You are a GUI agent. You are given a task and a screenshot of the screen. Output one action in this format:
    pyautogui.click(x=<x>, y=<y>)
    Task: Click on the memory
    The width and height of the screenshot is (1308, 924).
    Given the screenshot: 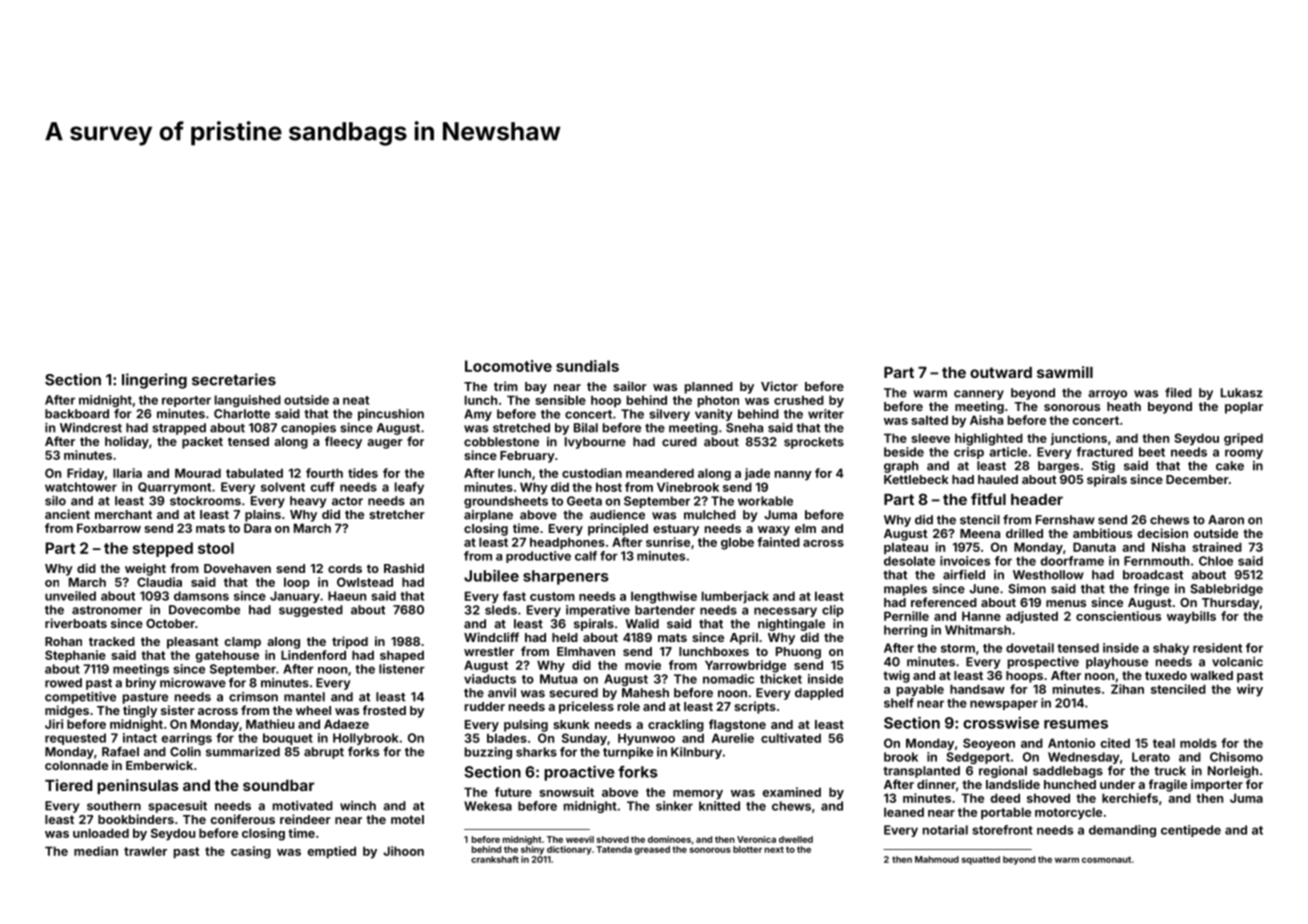 What is the action you would take?
    pyautogui.click(x=698, y=795)
